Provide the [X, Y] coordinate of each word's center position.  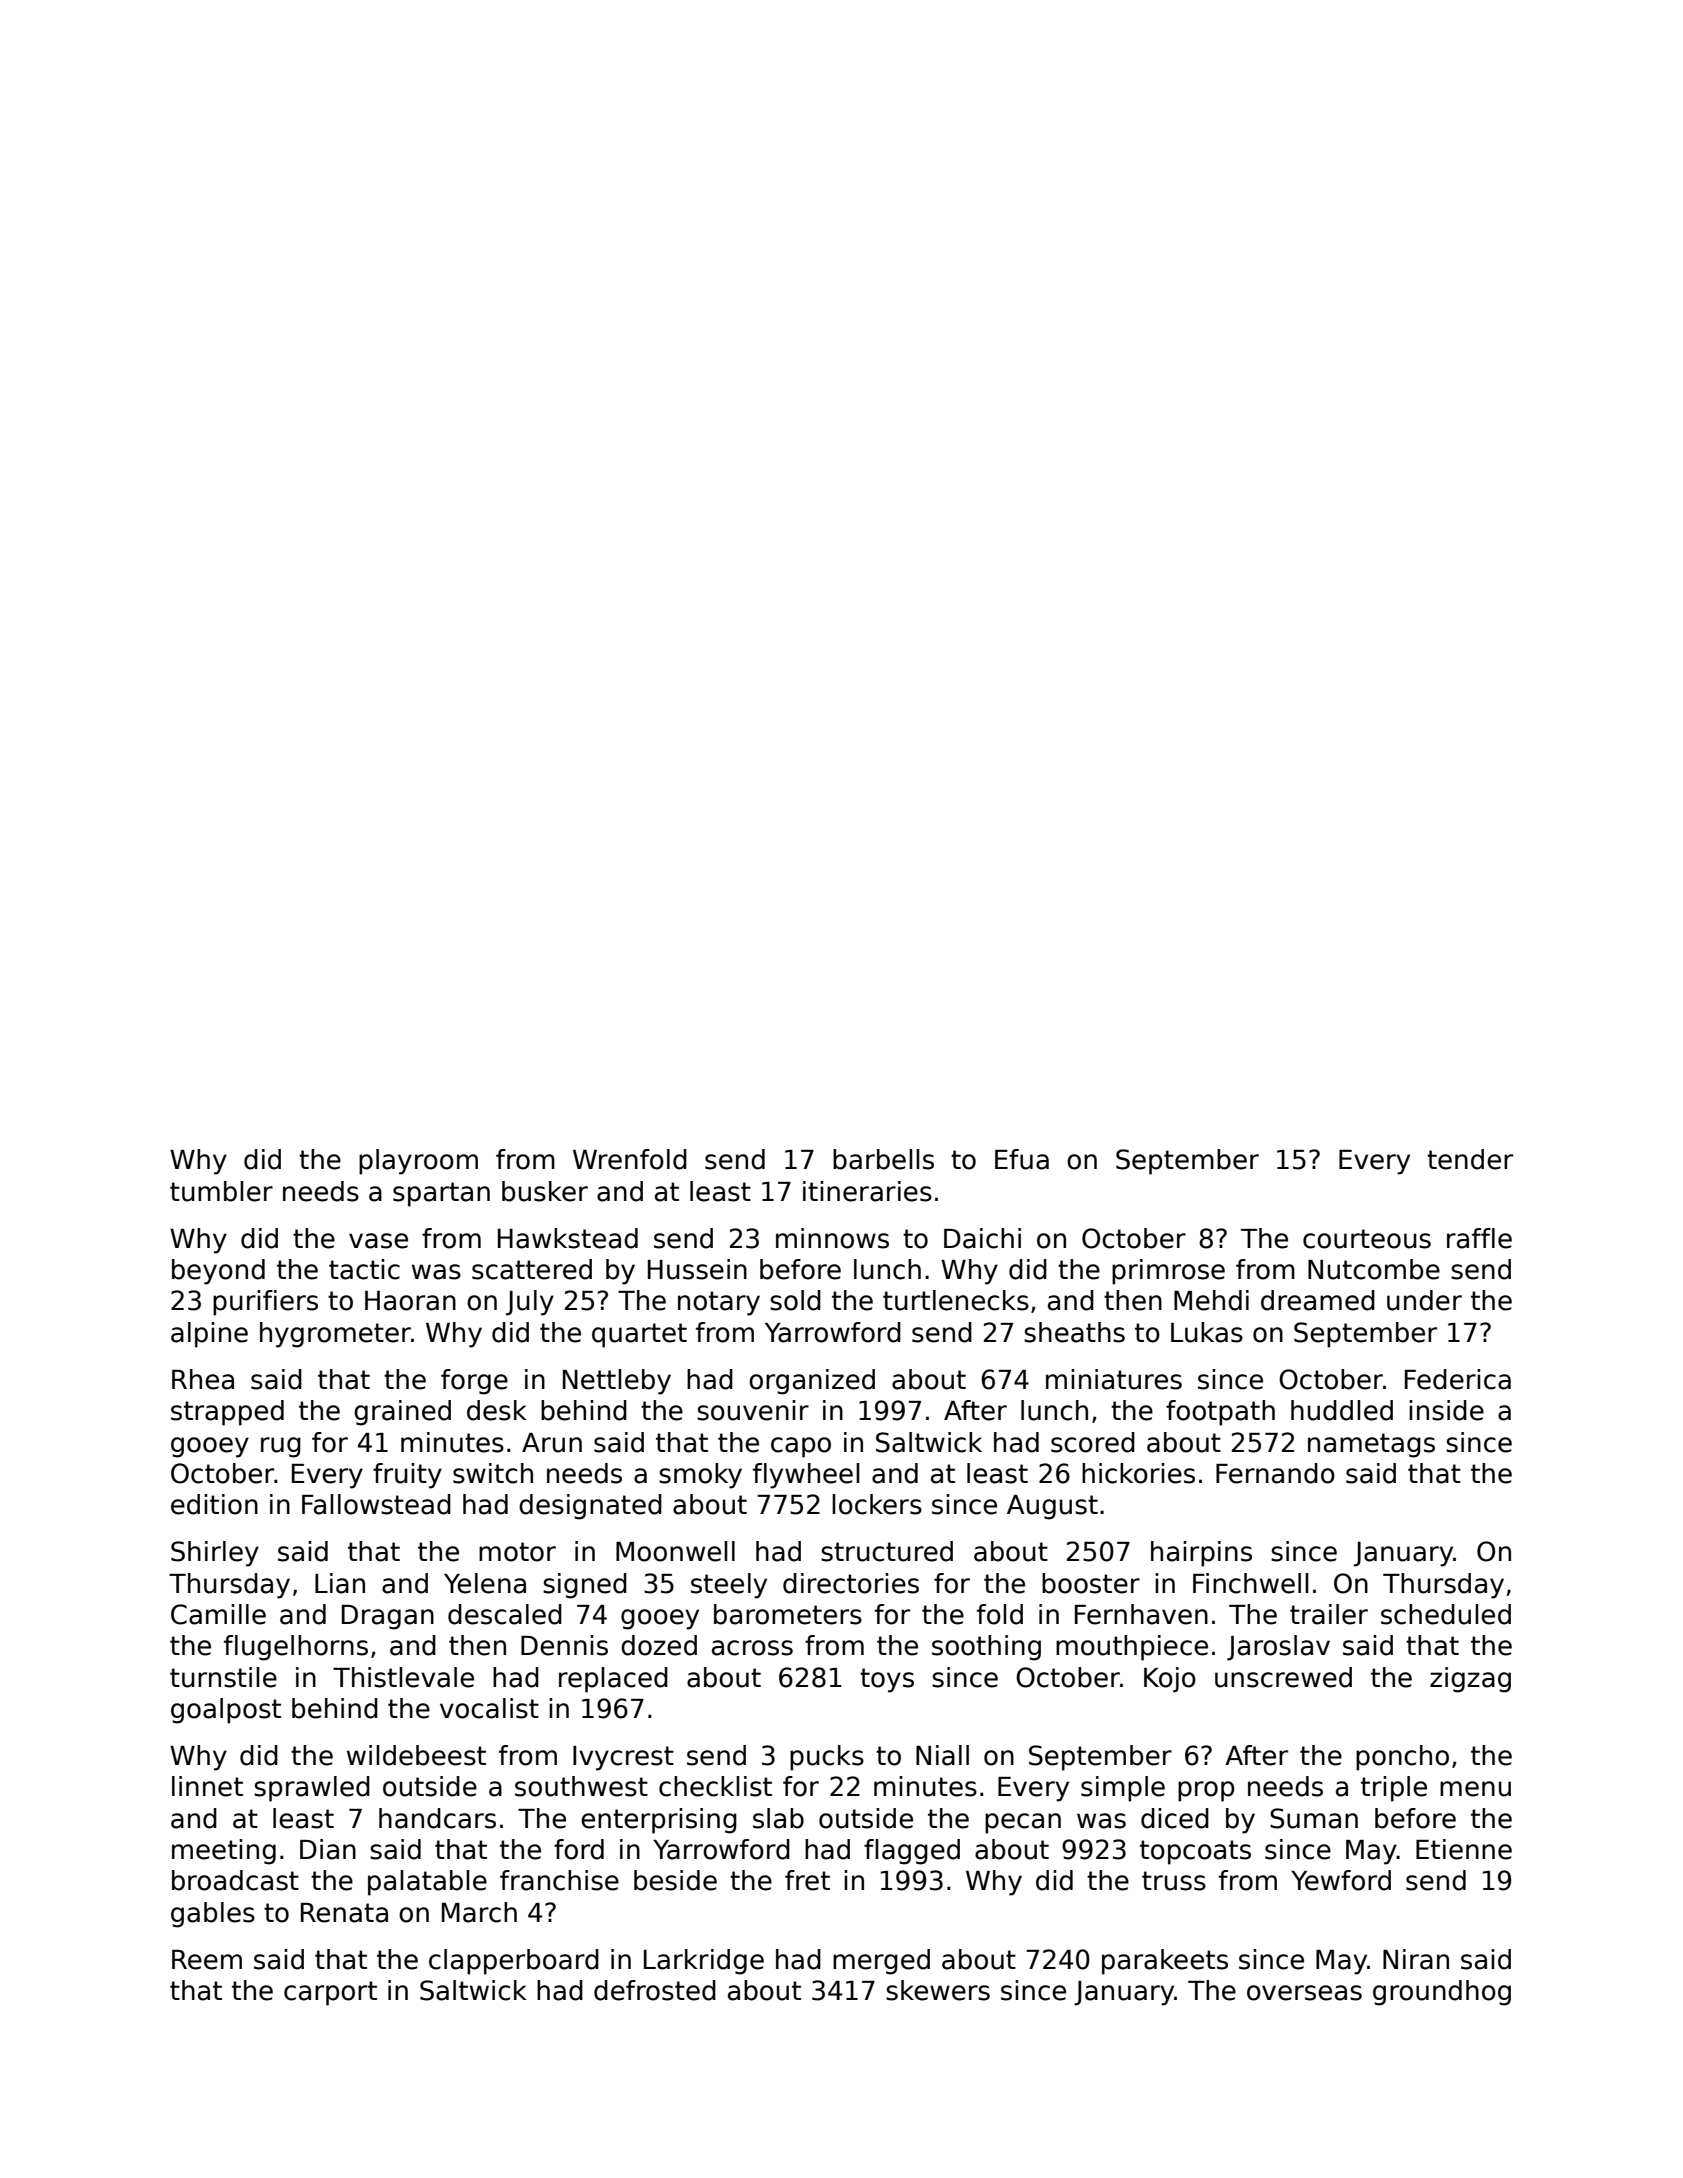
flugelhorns [296, 1648]
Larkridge [704, 1962]
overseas [1304, 1993]
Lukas [1207, 1332]
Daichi [982, 1238]
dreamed [1318, 1300]
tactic [364, 1269]
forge [474, 1382]
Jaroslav [1278, 1648]
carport [330, 1993]
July [530, 1303]
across [752, 1648]
